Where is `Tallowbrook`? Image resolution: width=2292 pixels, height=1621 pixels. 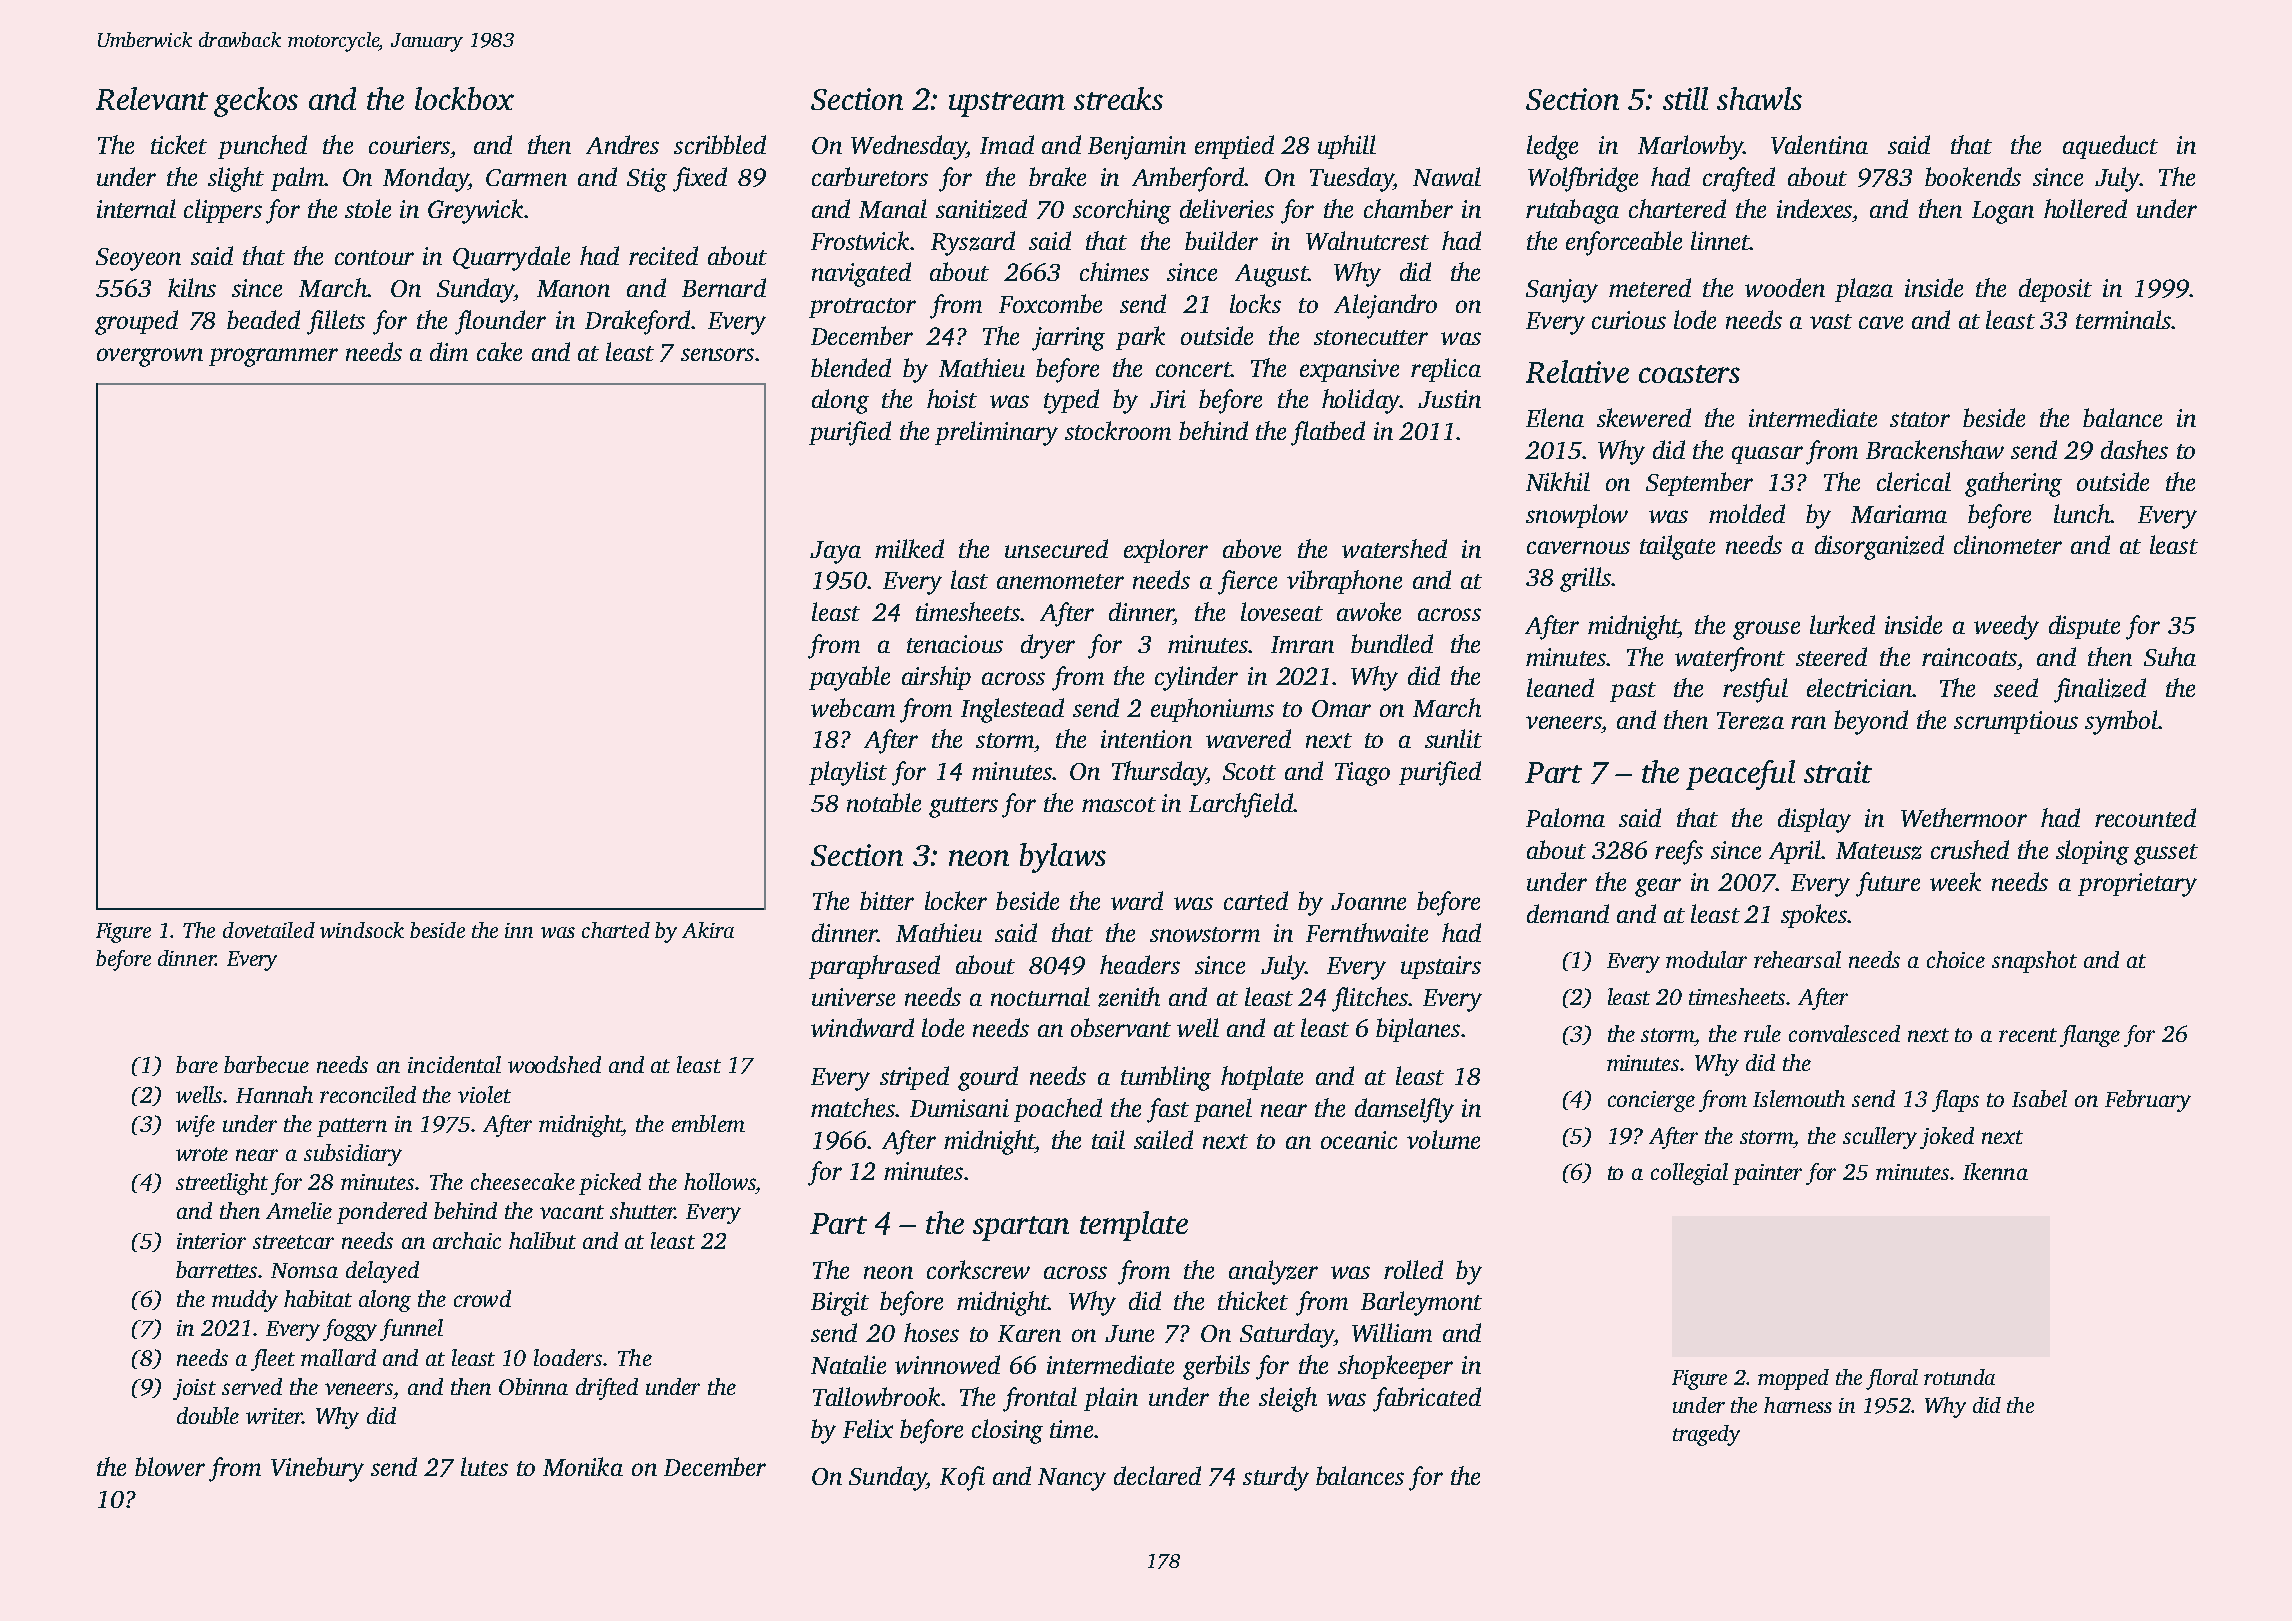
Tallowbrook is located at coordinates (876, 1396).
